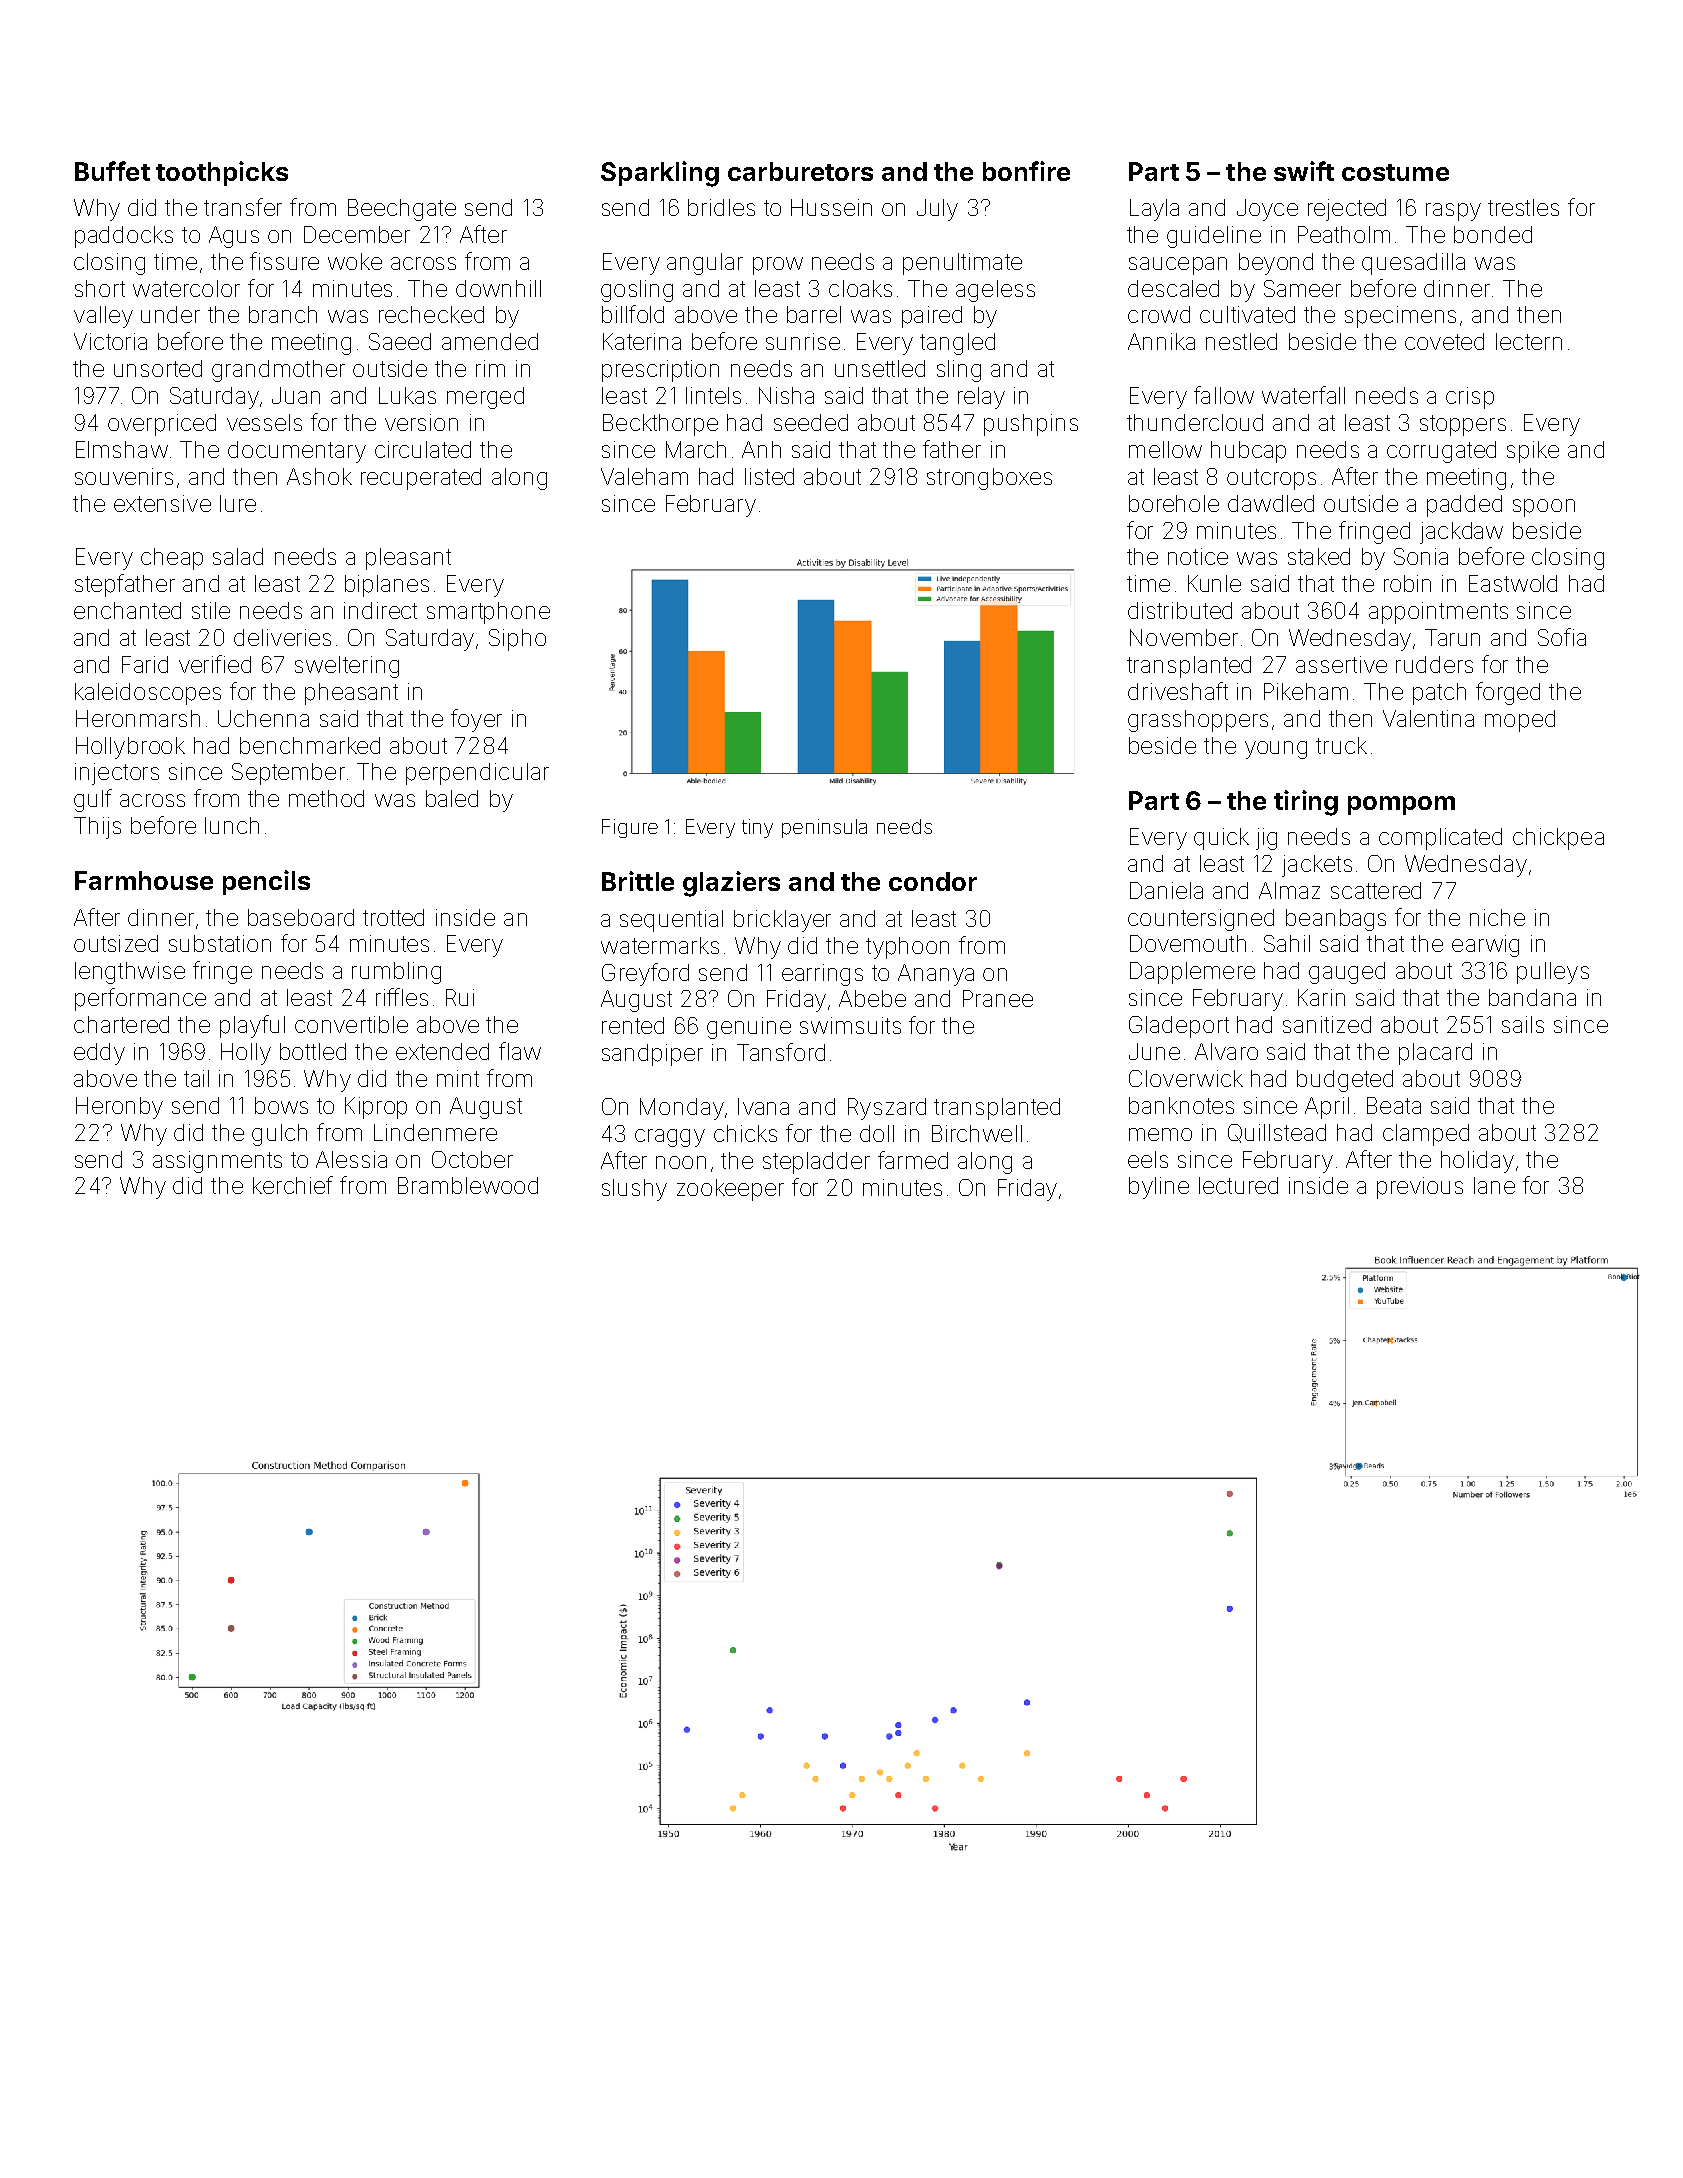 The height and width of the document is (2178, 1683). I want to click on valley, so click(103, 317).
